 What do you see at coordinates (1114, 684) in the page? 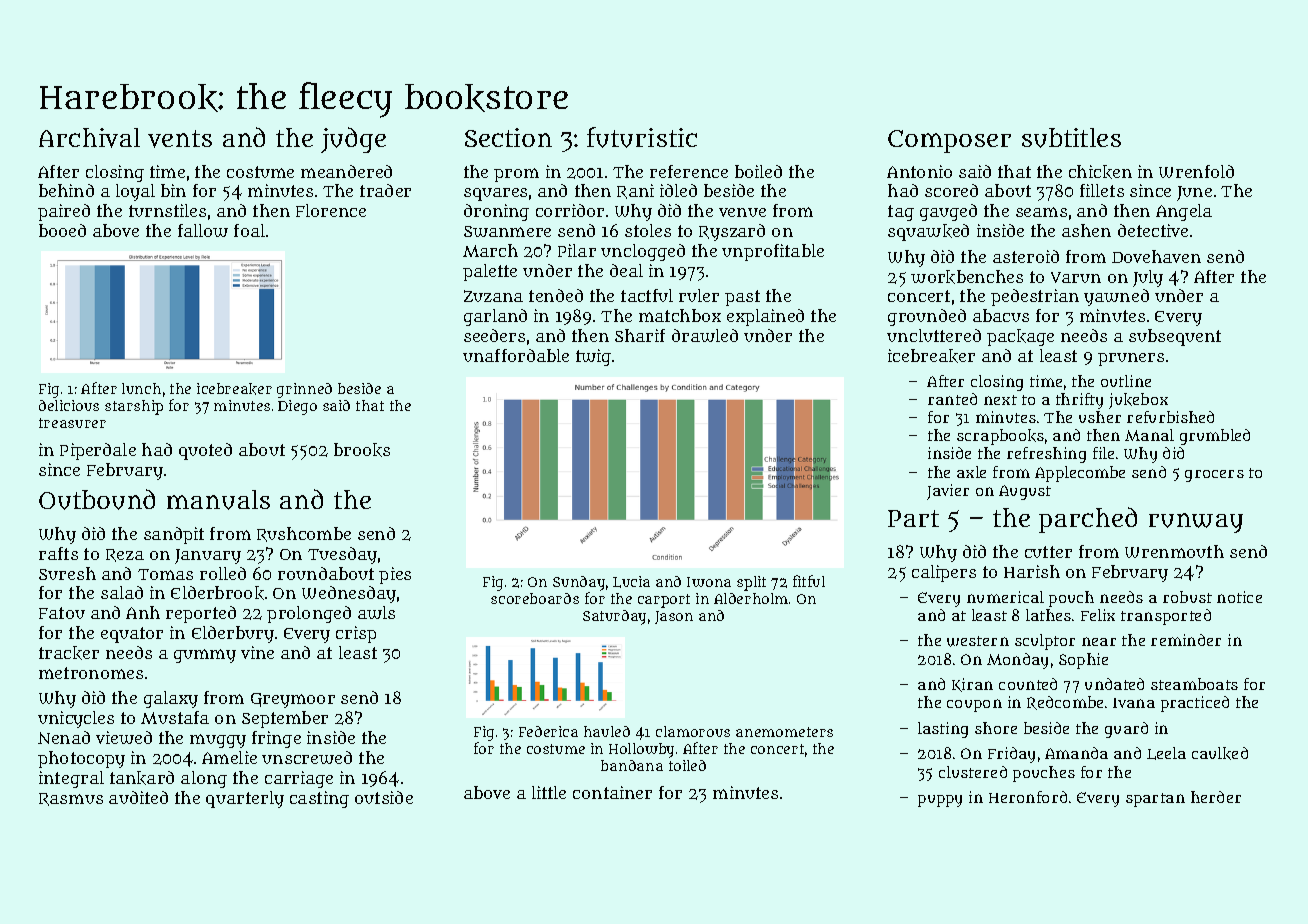
I see `undated` at bounding box center [1114, 684].
